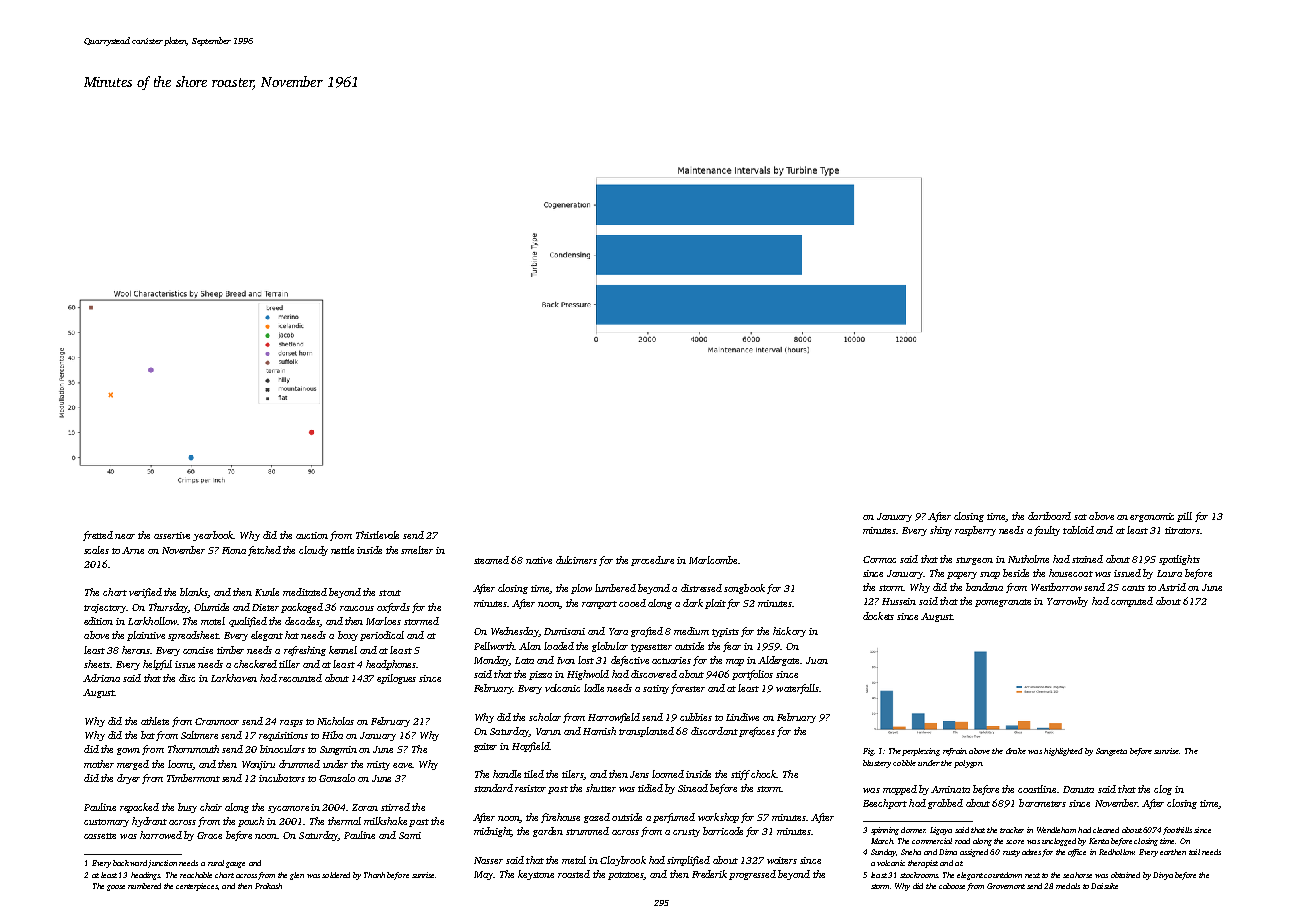  I want to click on workshop, so click(718, 818).
